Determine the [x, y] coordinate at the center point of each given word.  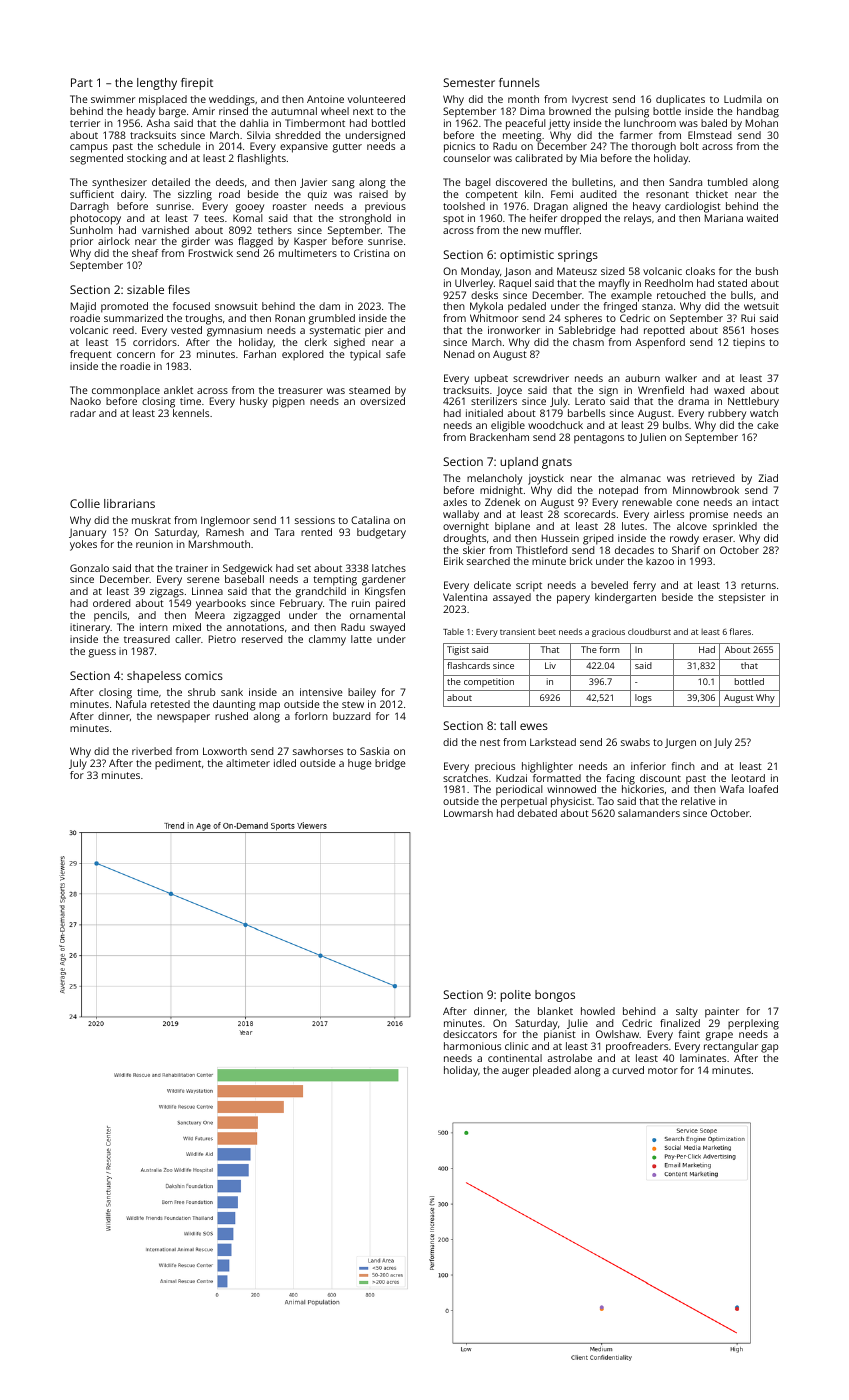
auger [515, 1072]
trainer [192, 568]
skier [474, 550]
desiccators [470, 1034]
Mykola [486, 307]
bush [767, 271]
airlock [114, 241]
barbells [586, 413]
